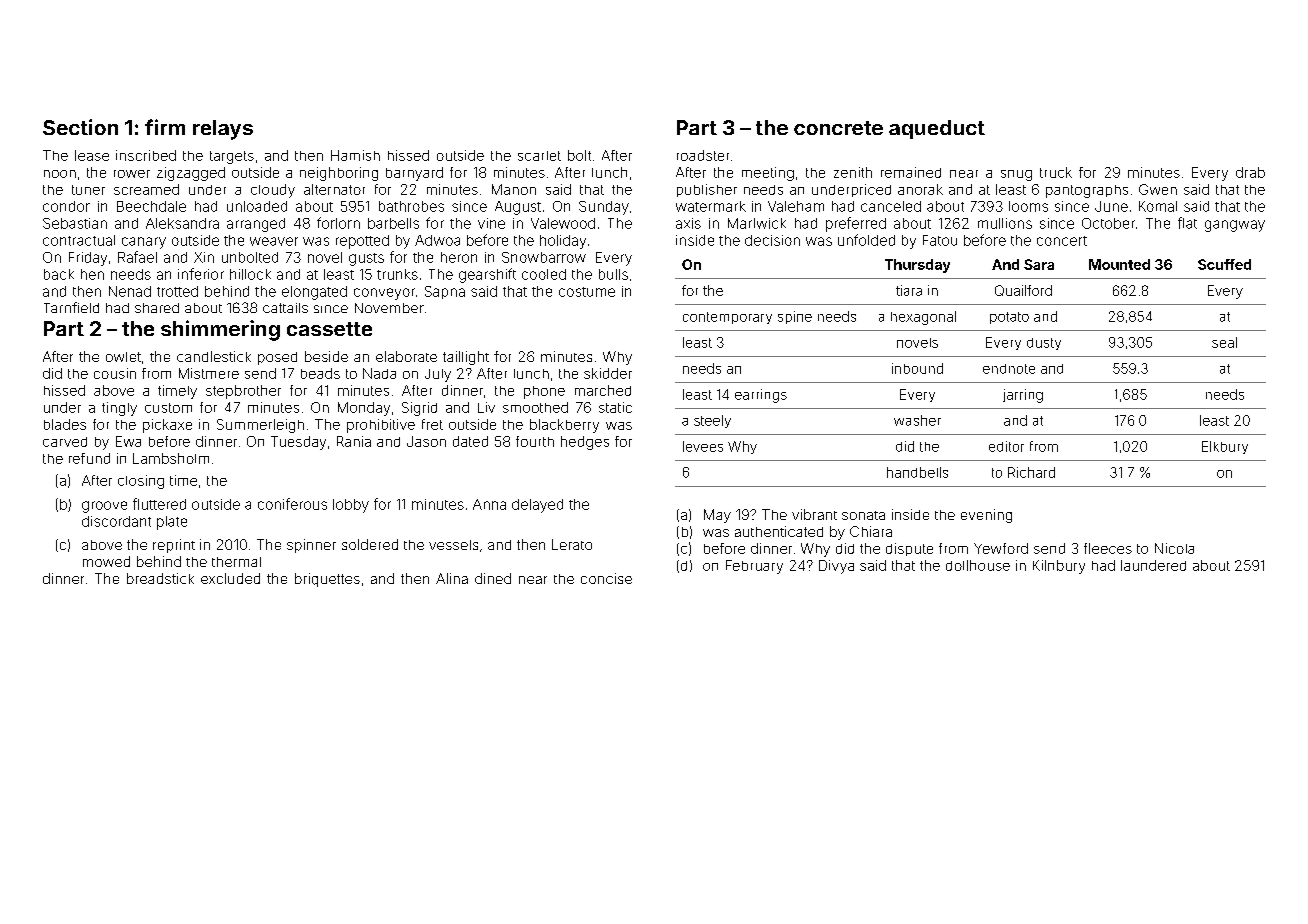 This screenshot has width=1308, height=924. I want to click on gearshift, so click(487, 275).
